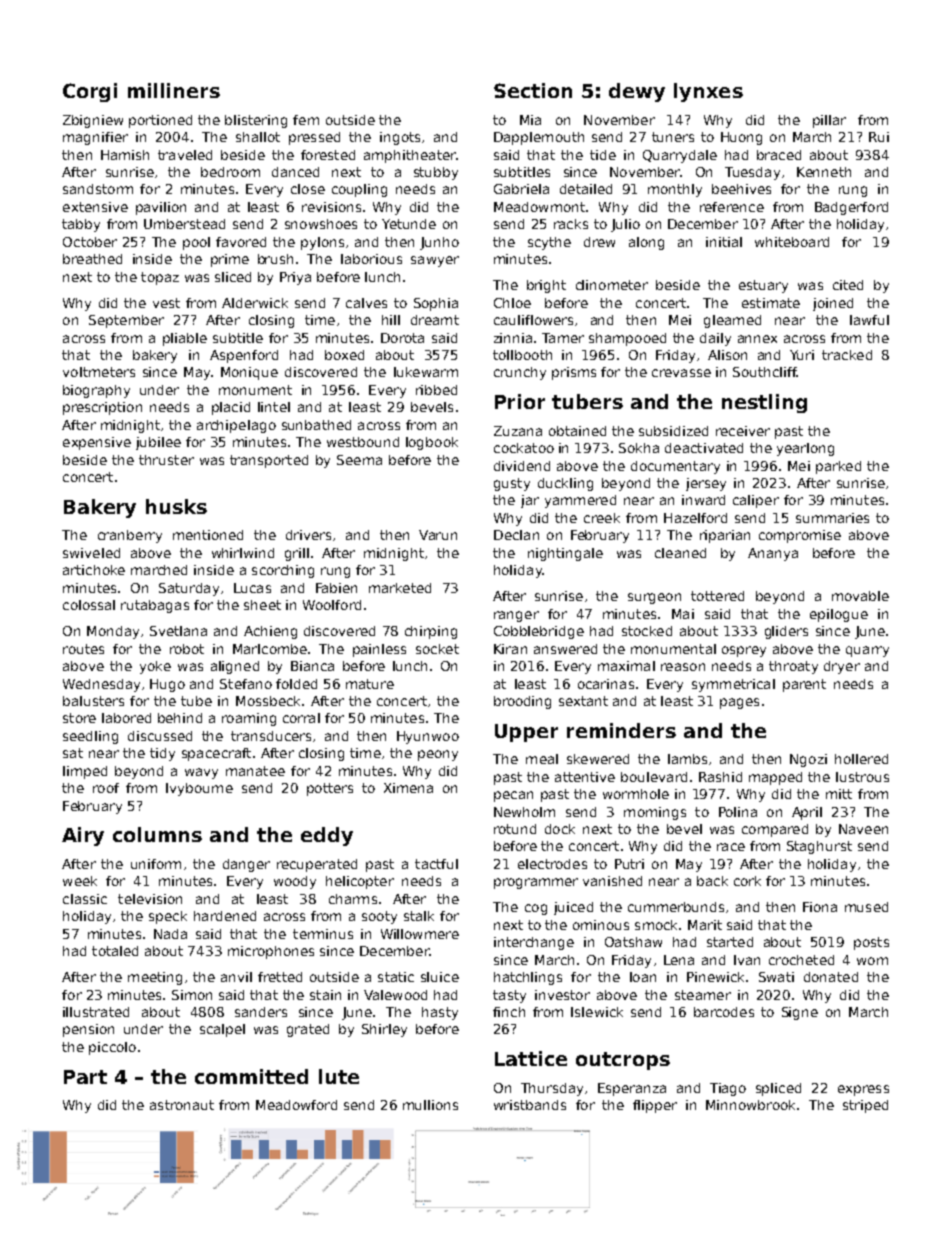  What do you see at coordinates (708, 92) in the image?
I see `lynxes` at bounding box center [708, 92].
